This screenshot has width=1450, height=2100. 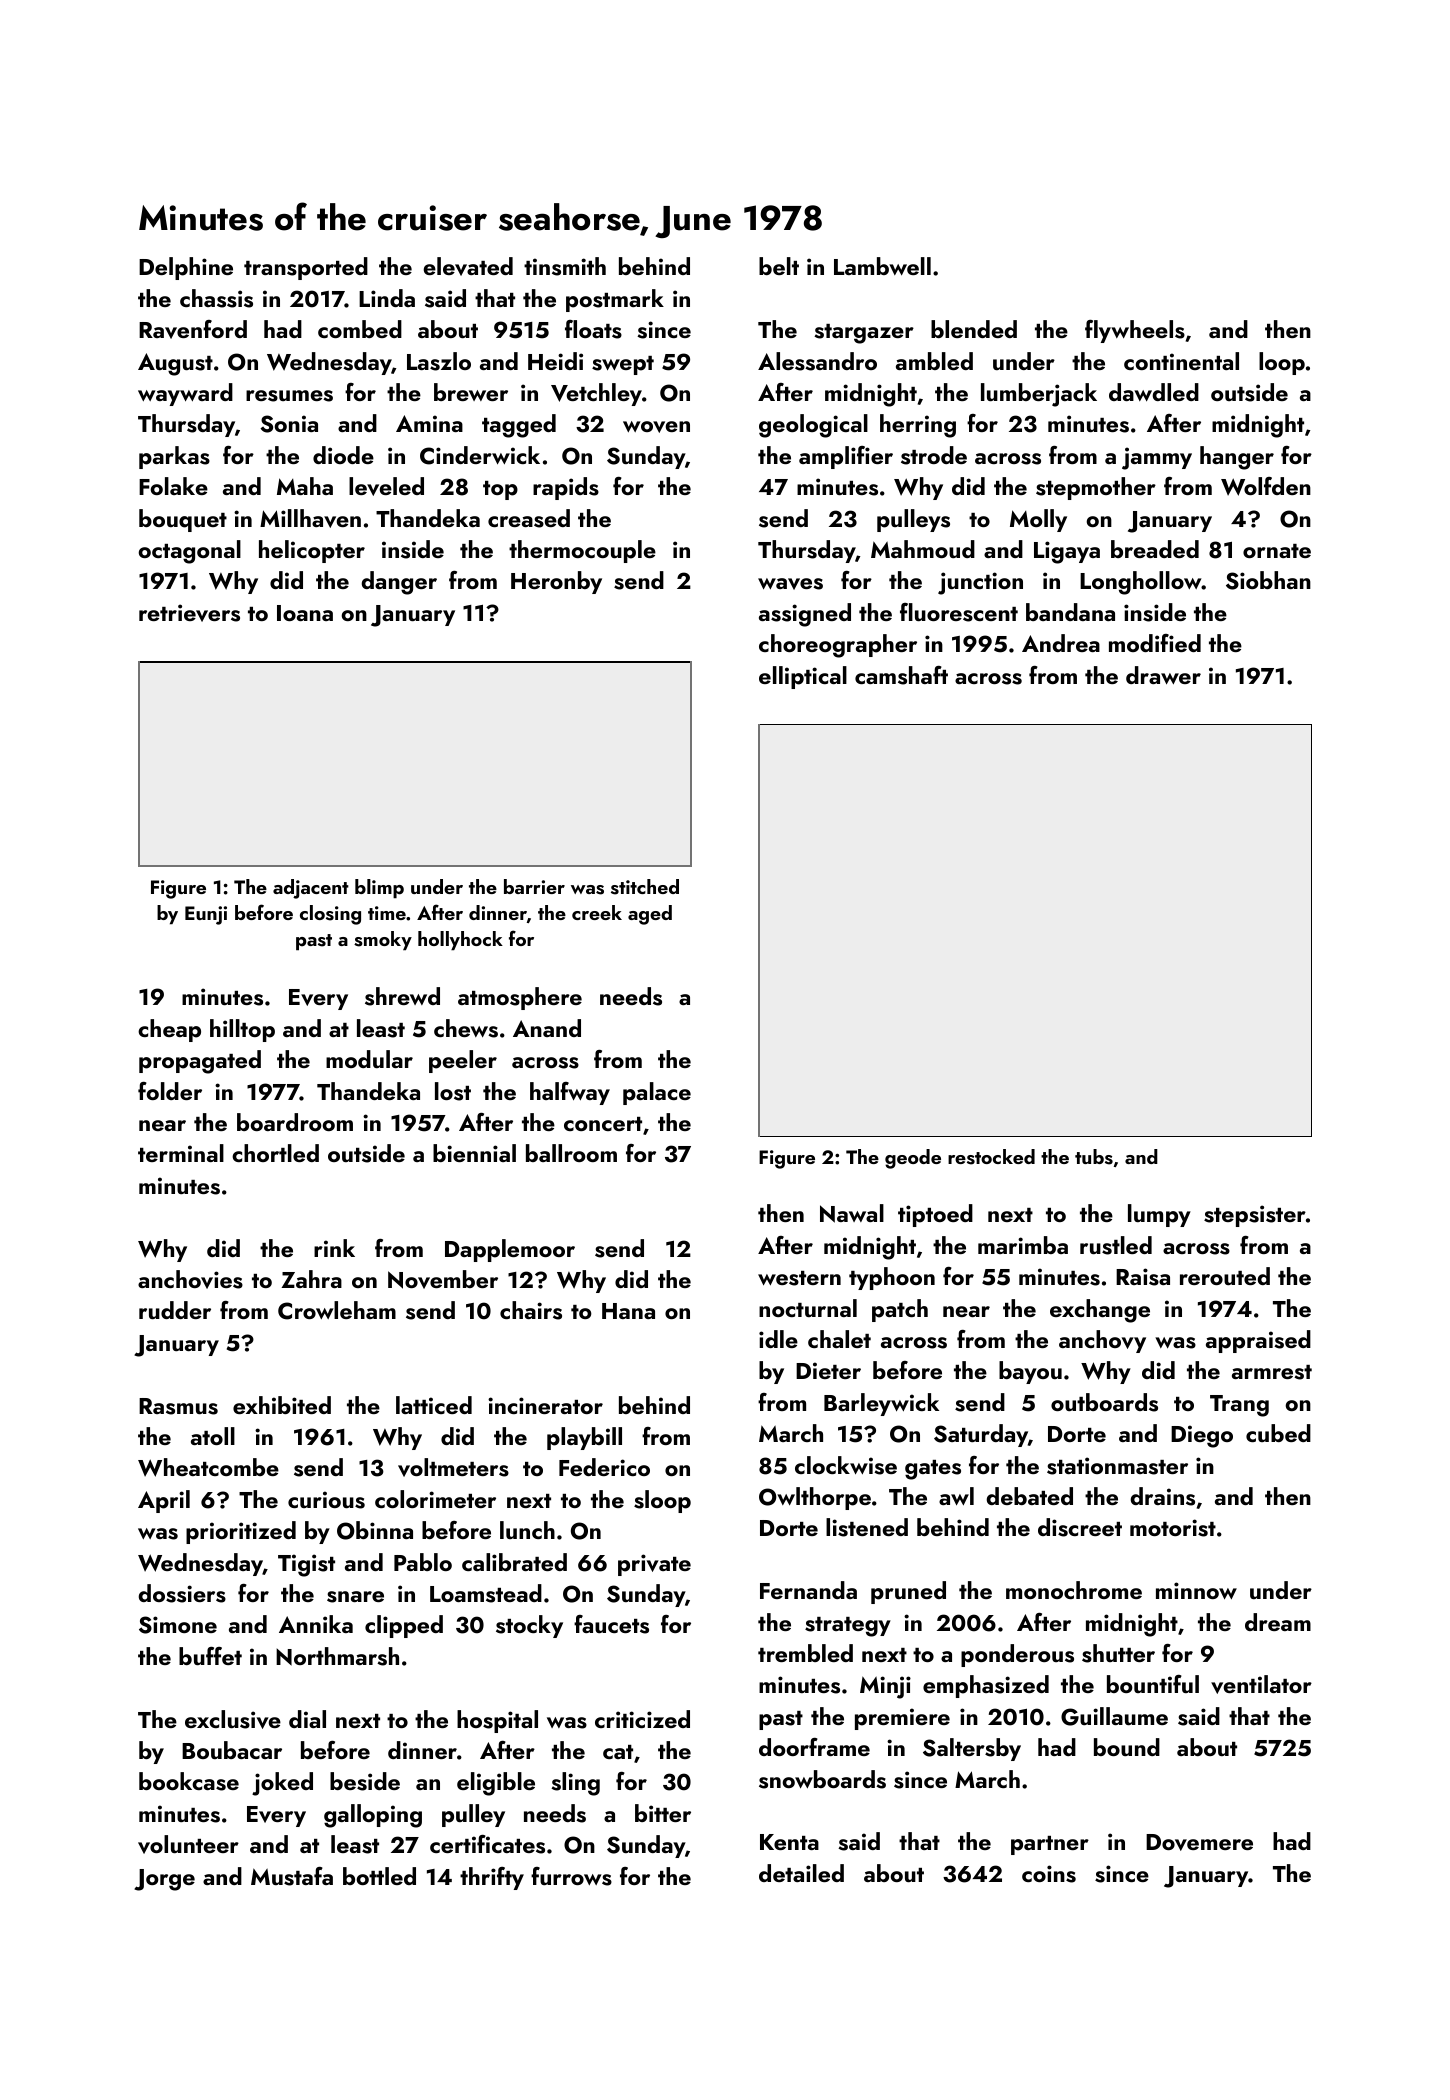 I want to click on ballroom, so click(x=571, y=1153).
